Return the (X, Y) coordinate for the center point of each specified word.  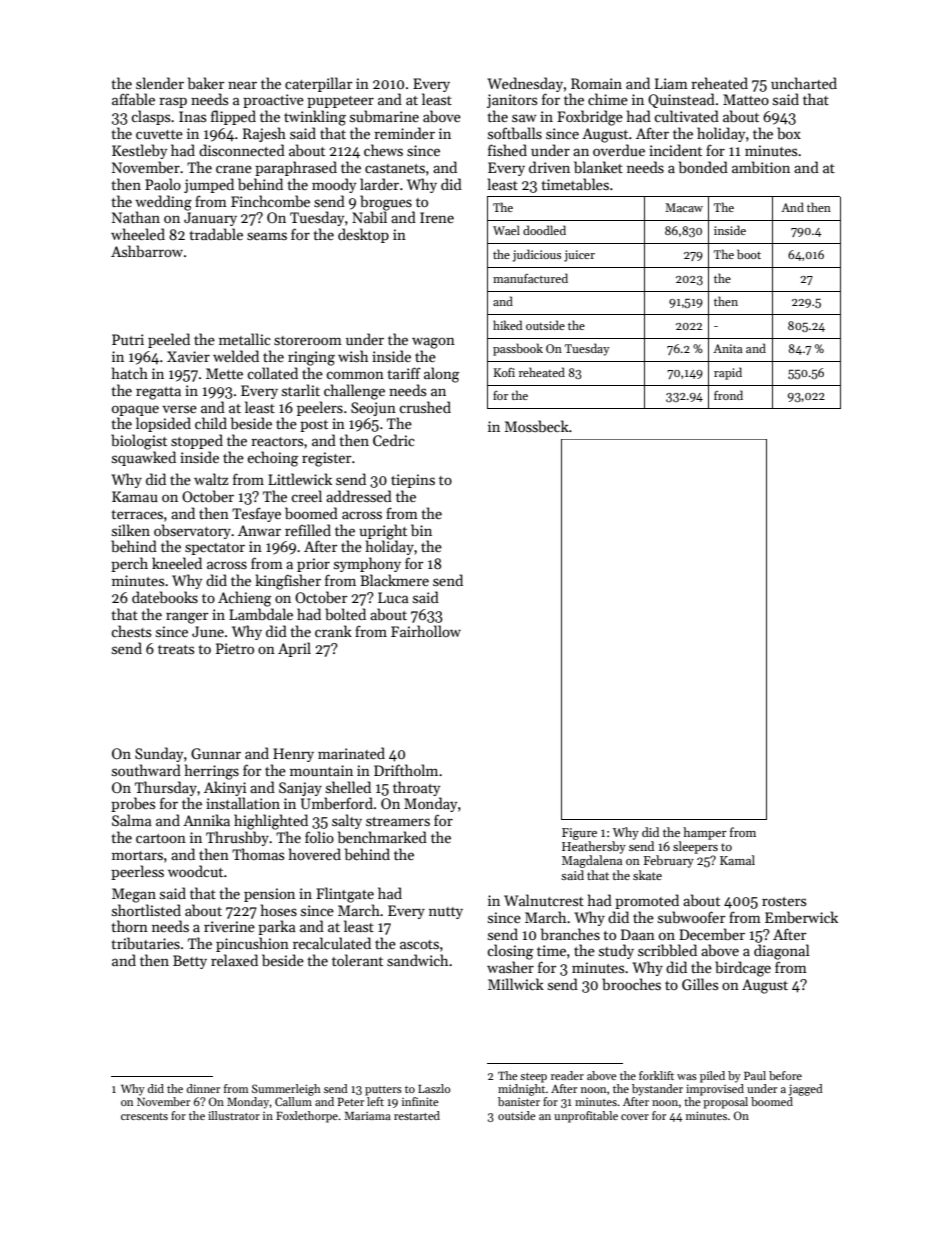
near (242, 85)
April (294, 649)
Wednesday (525, 84)
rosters (784, 901)
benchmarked (382, 837)
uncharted (804, 83)
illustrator (234, 1115)
